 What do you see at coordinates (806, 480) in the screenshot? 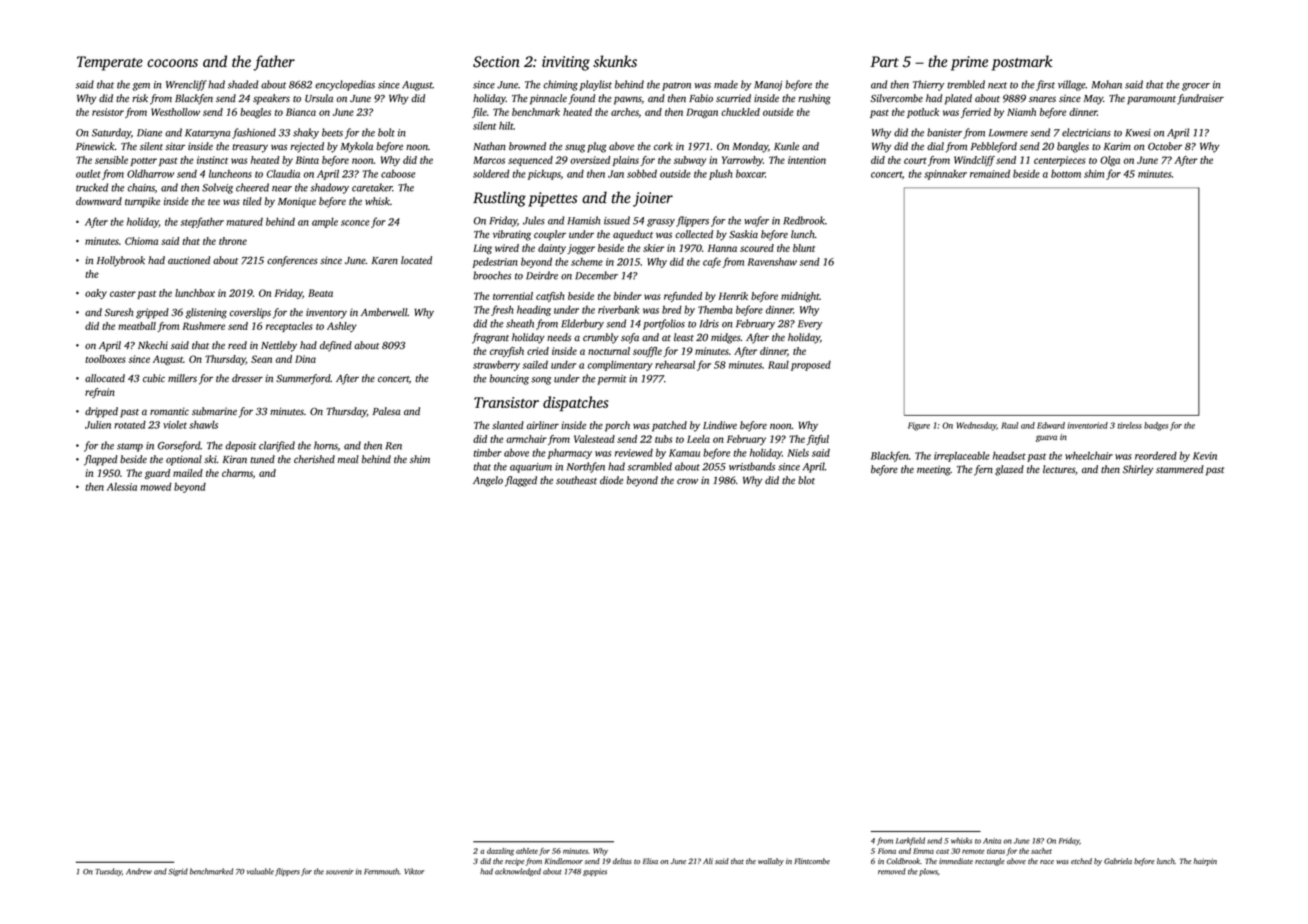
I see `blot` at bounding box center [806, 480].
